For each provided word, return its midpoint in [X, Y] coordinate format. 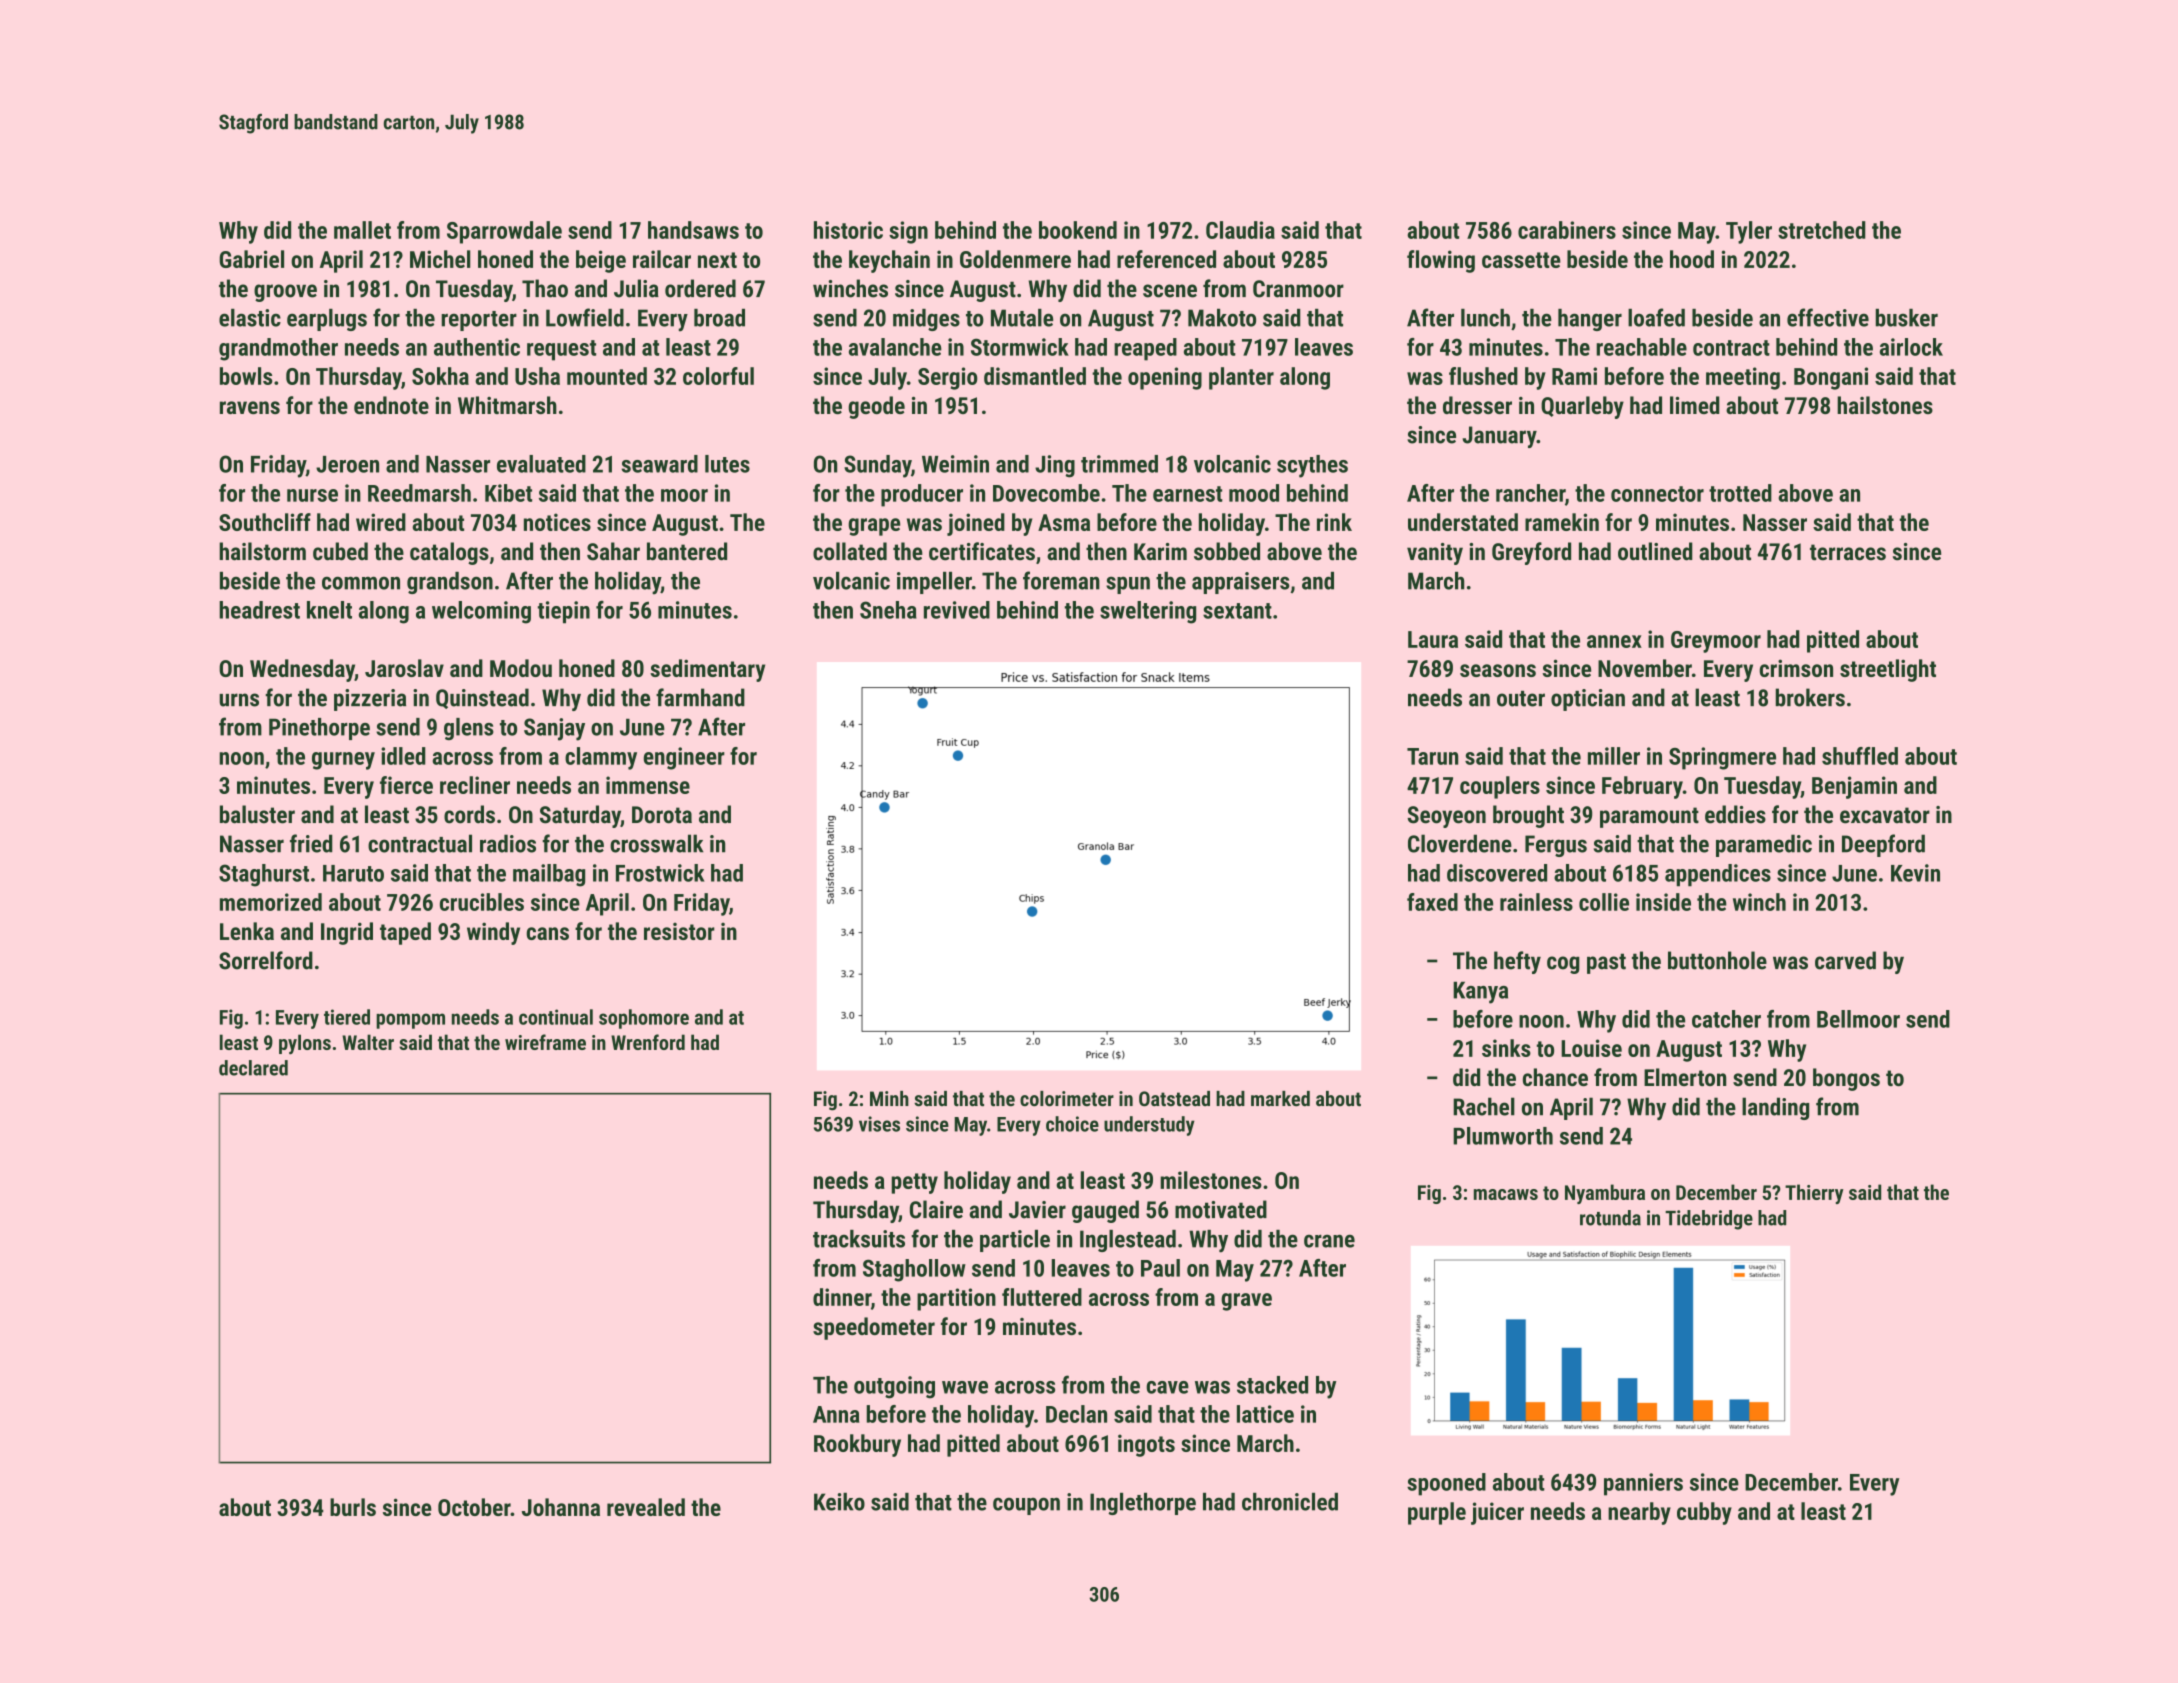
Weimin [955, 464]
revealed [646, 1507]
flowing [1441, 261]
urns [239, 700]
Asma [1064, 522]
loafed [1656, 317]
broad [719, 318]
